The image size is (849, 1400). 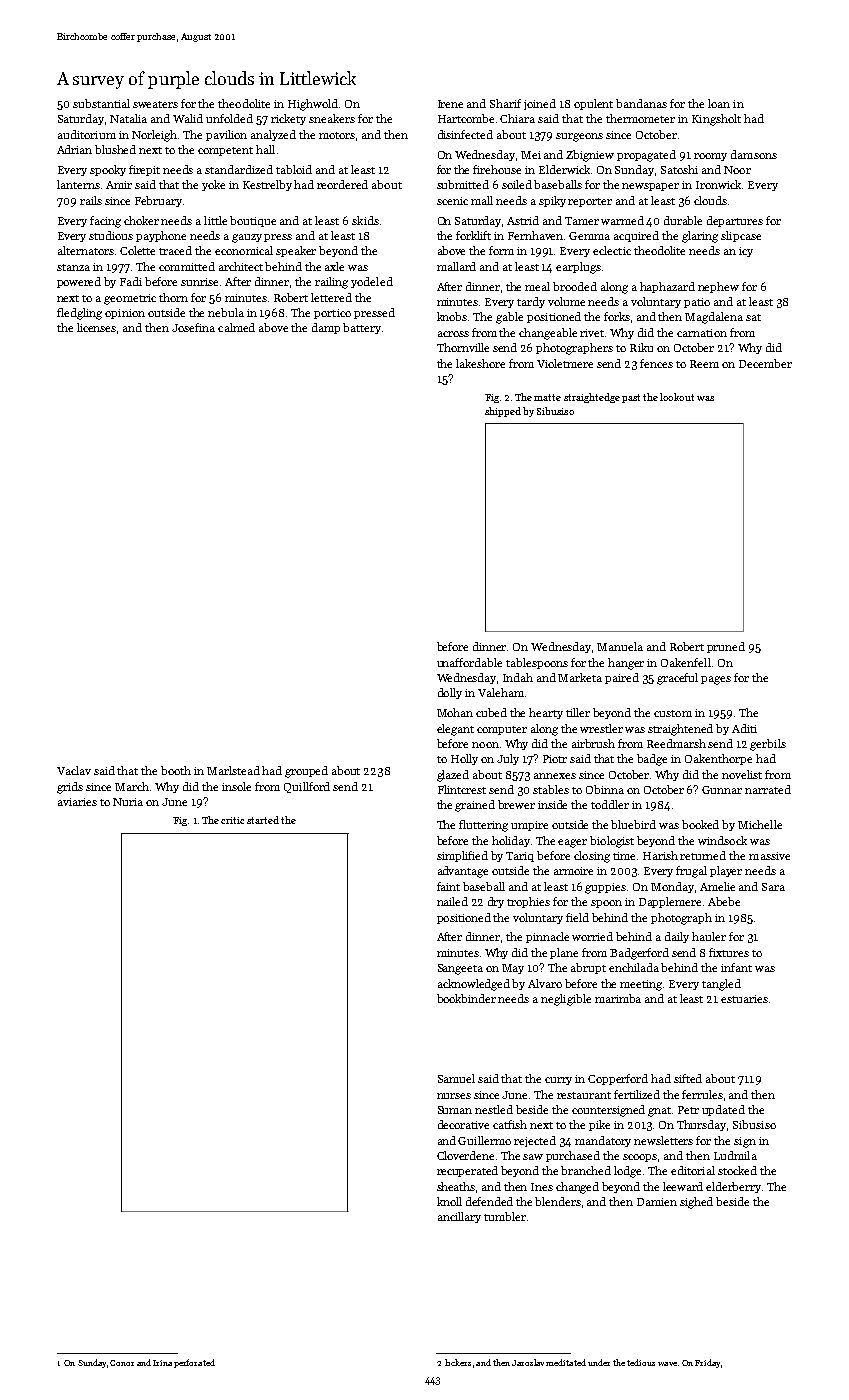 I want to click on bluebird, so click(x=633, y=824).
